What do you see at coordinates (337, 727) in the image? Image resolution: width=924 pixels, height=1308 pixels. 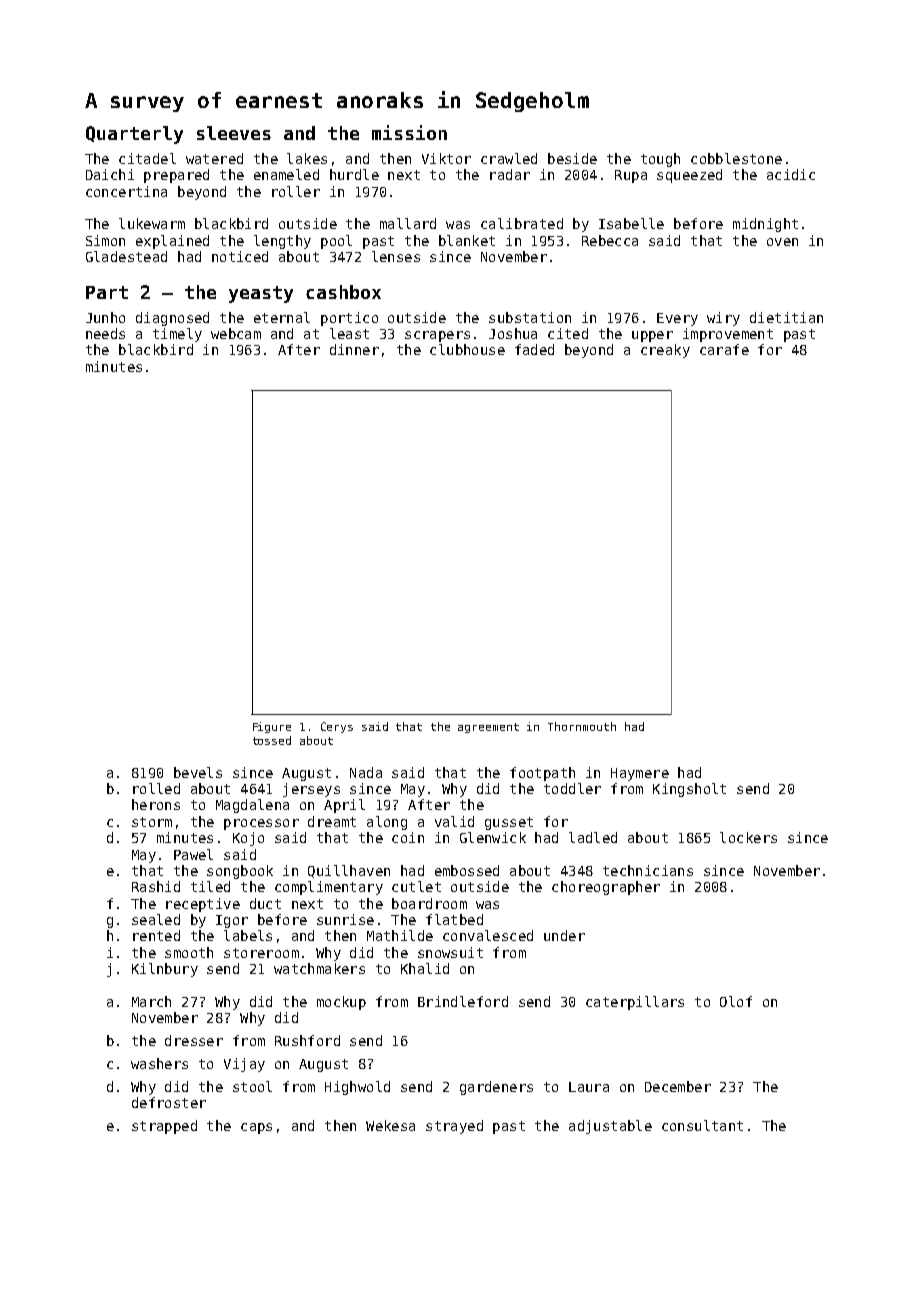 I see `Cerys` at bounding box center [337, 727].
